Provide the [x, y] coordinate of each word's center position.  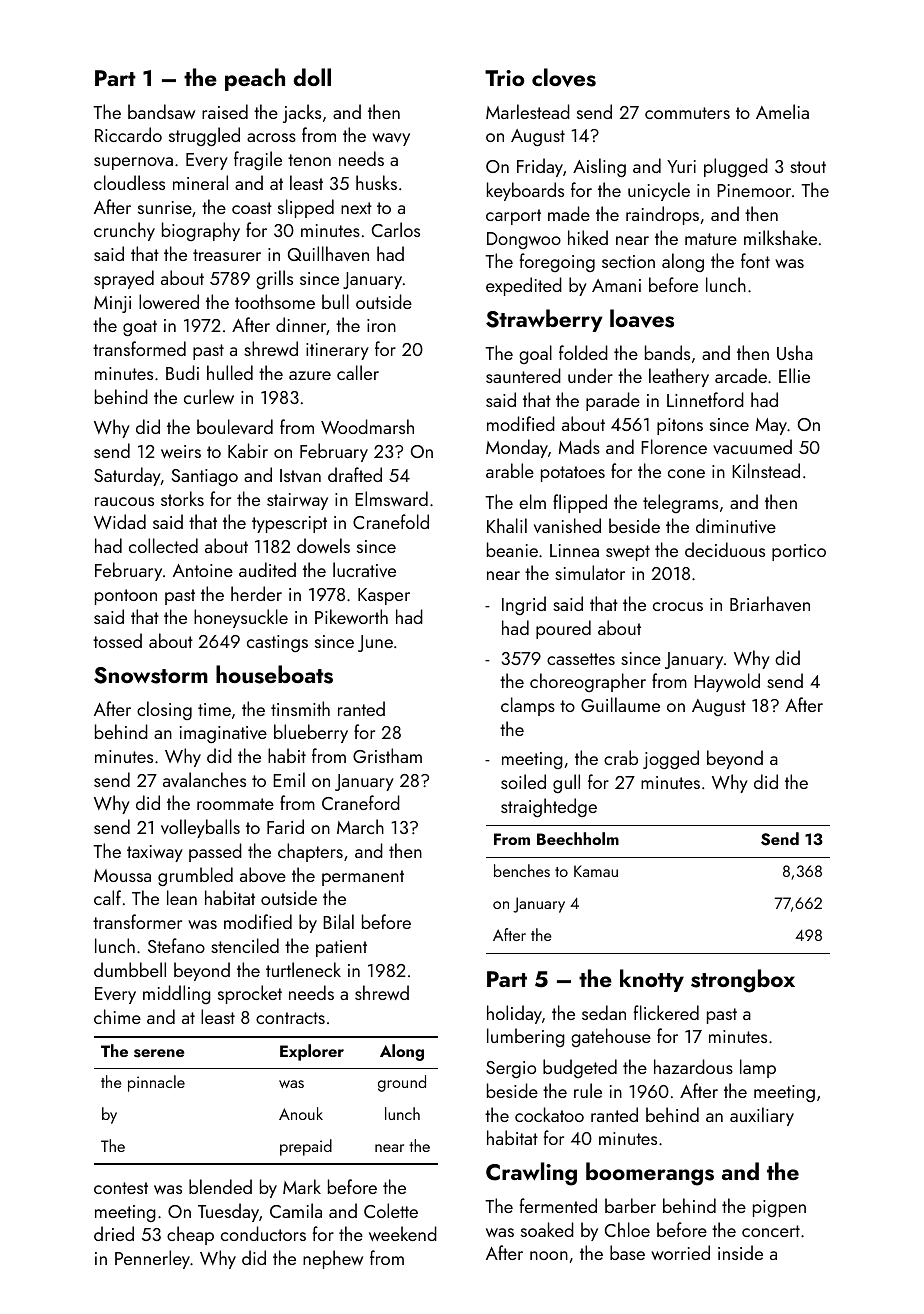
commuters [687, 113]
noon [549, 1255]
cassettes [581, 659]
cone [686, 473]
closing [164, 710]
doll [312, 77]
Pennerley [152, 1259]
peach [255, 79]
